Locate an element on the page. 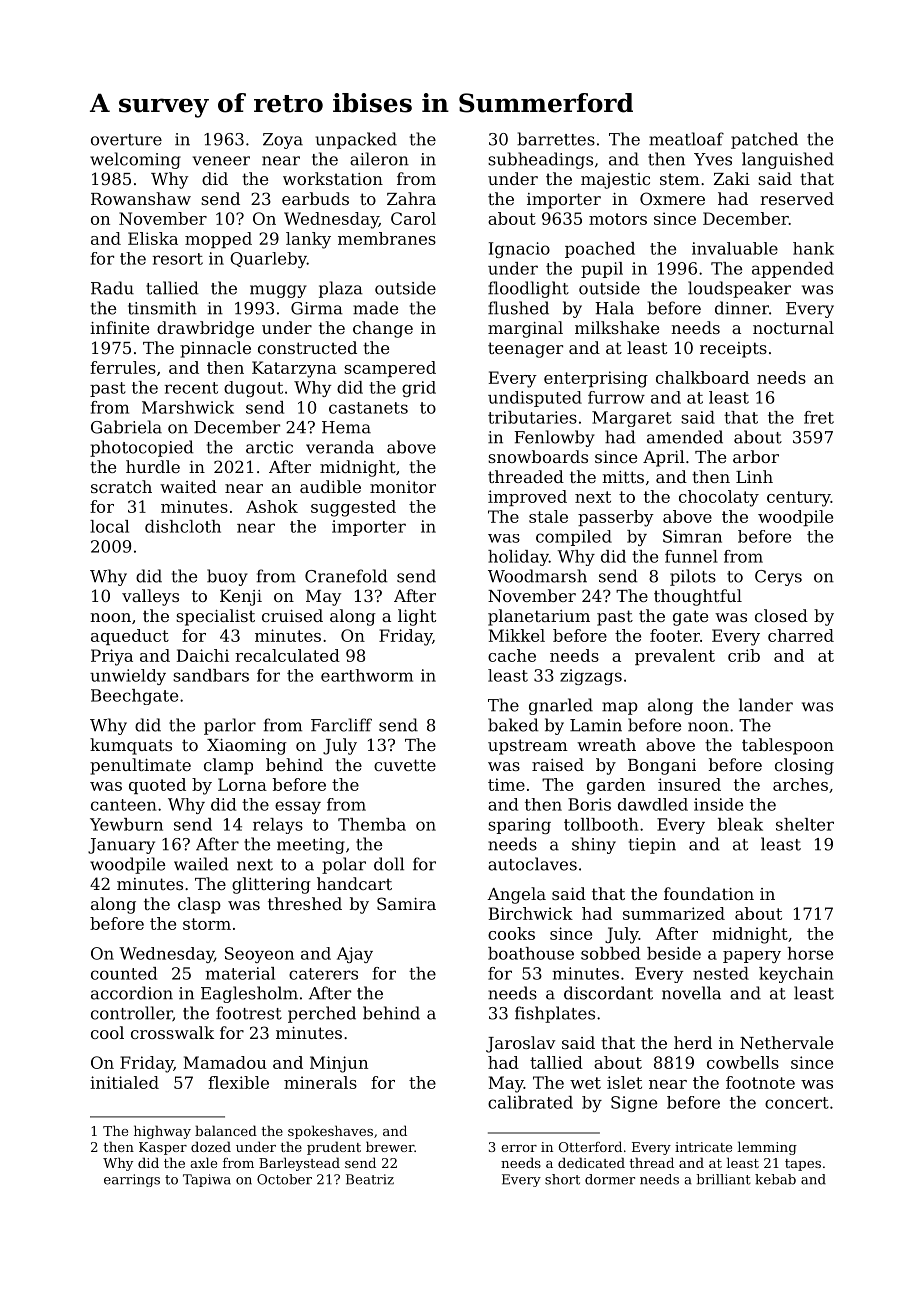  Jaroslav is located at coordinates (520, 1044).
